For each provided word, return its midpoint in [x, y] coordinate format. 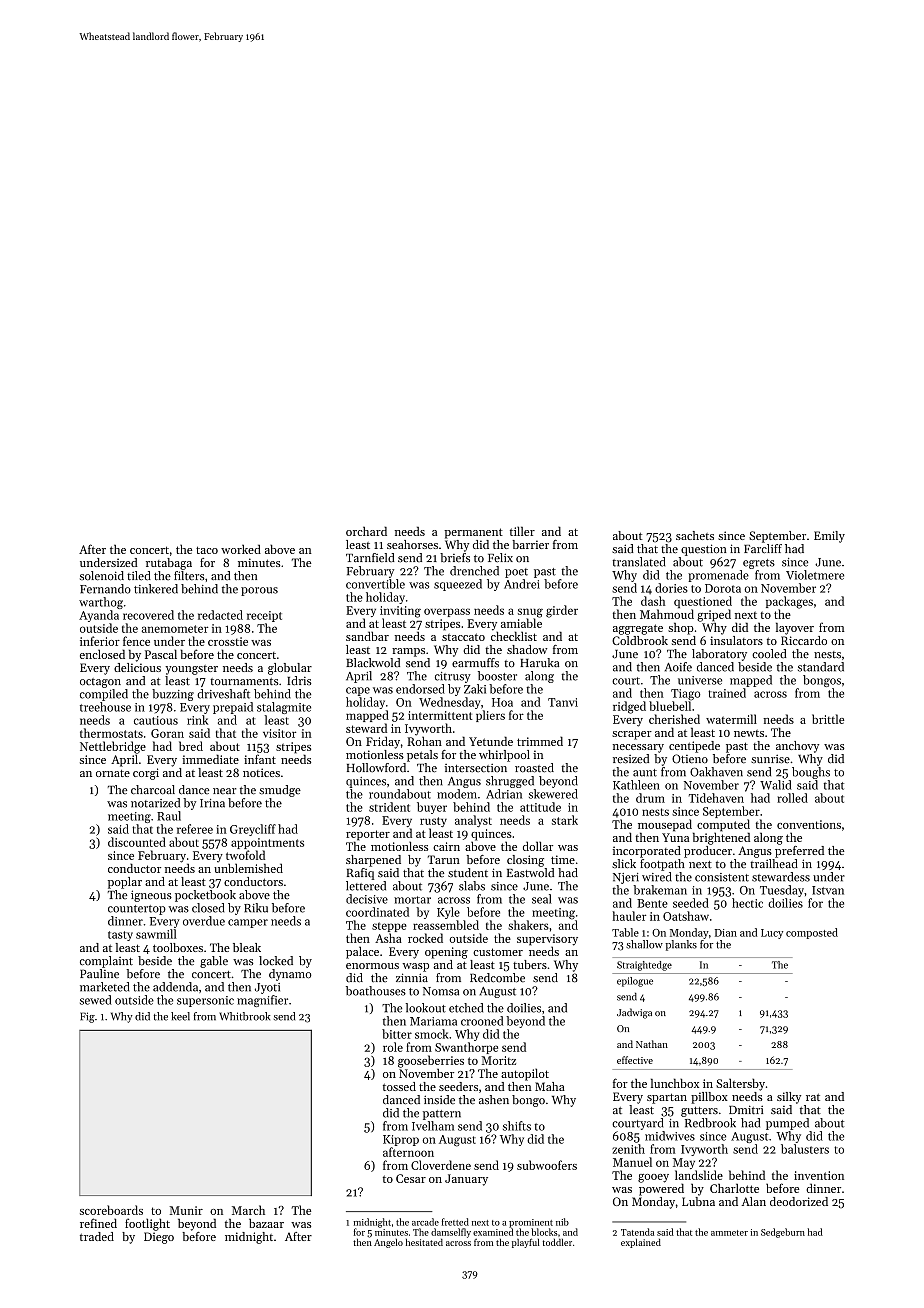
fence [136, 641]
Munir [186, 1210]
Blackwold [373, 662]
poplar [125, 883]
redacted [220, 615]
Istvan [828, 890]
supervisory [547, 940]
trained [727, 693]
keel [180, 1016]
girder [562, 611]
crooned [482, 1021]
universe [700, 680]
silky [789, 1098]
